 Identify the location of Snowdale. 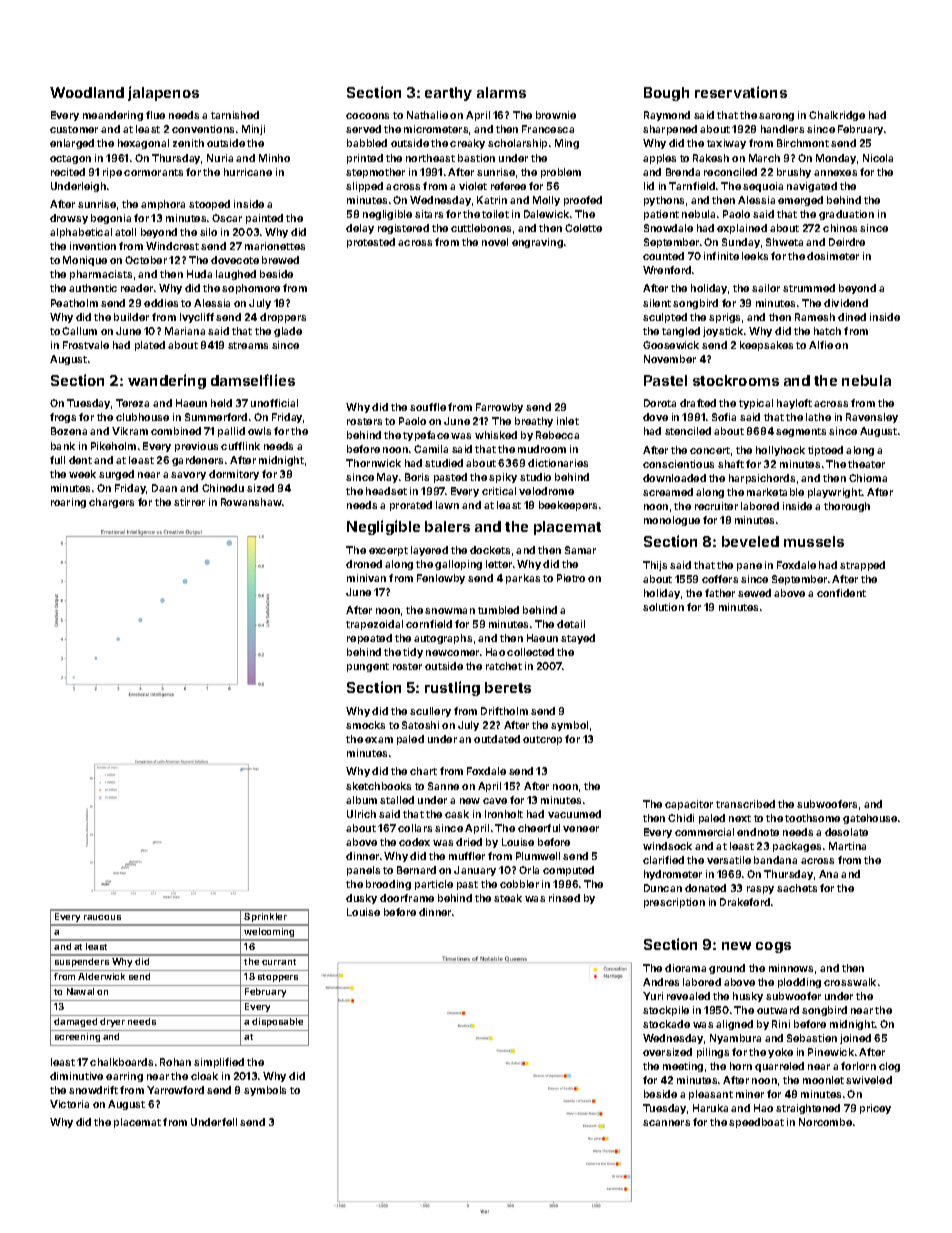
(668, 228).
